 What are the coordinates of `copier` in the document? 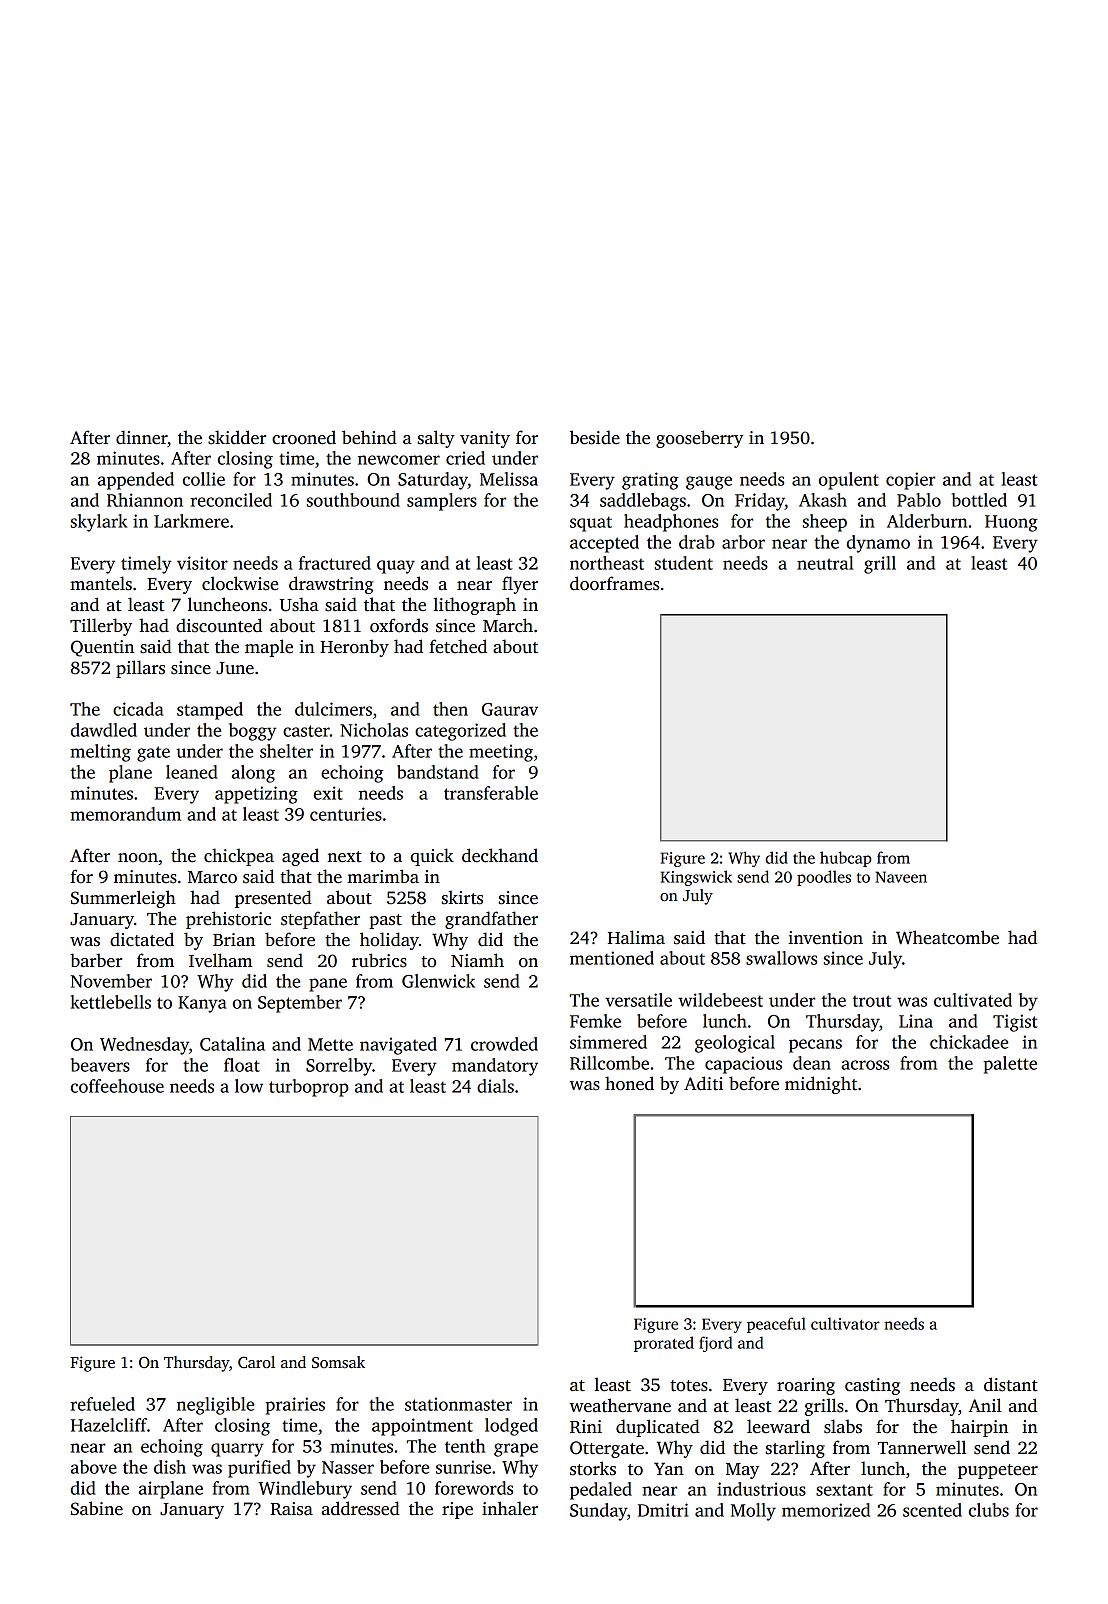 It's located at (910, 481).
